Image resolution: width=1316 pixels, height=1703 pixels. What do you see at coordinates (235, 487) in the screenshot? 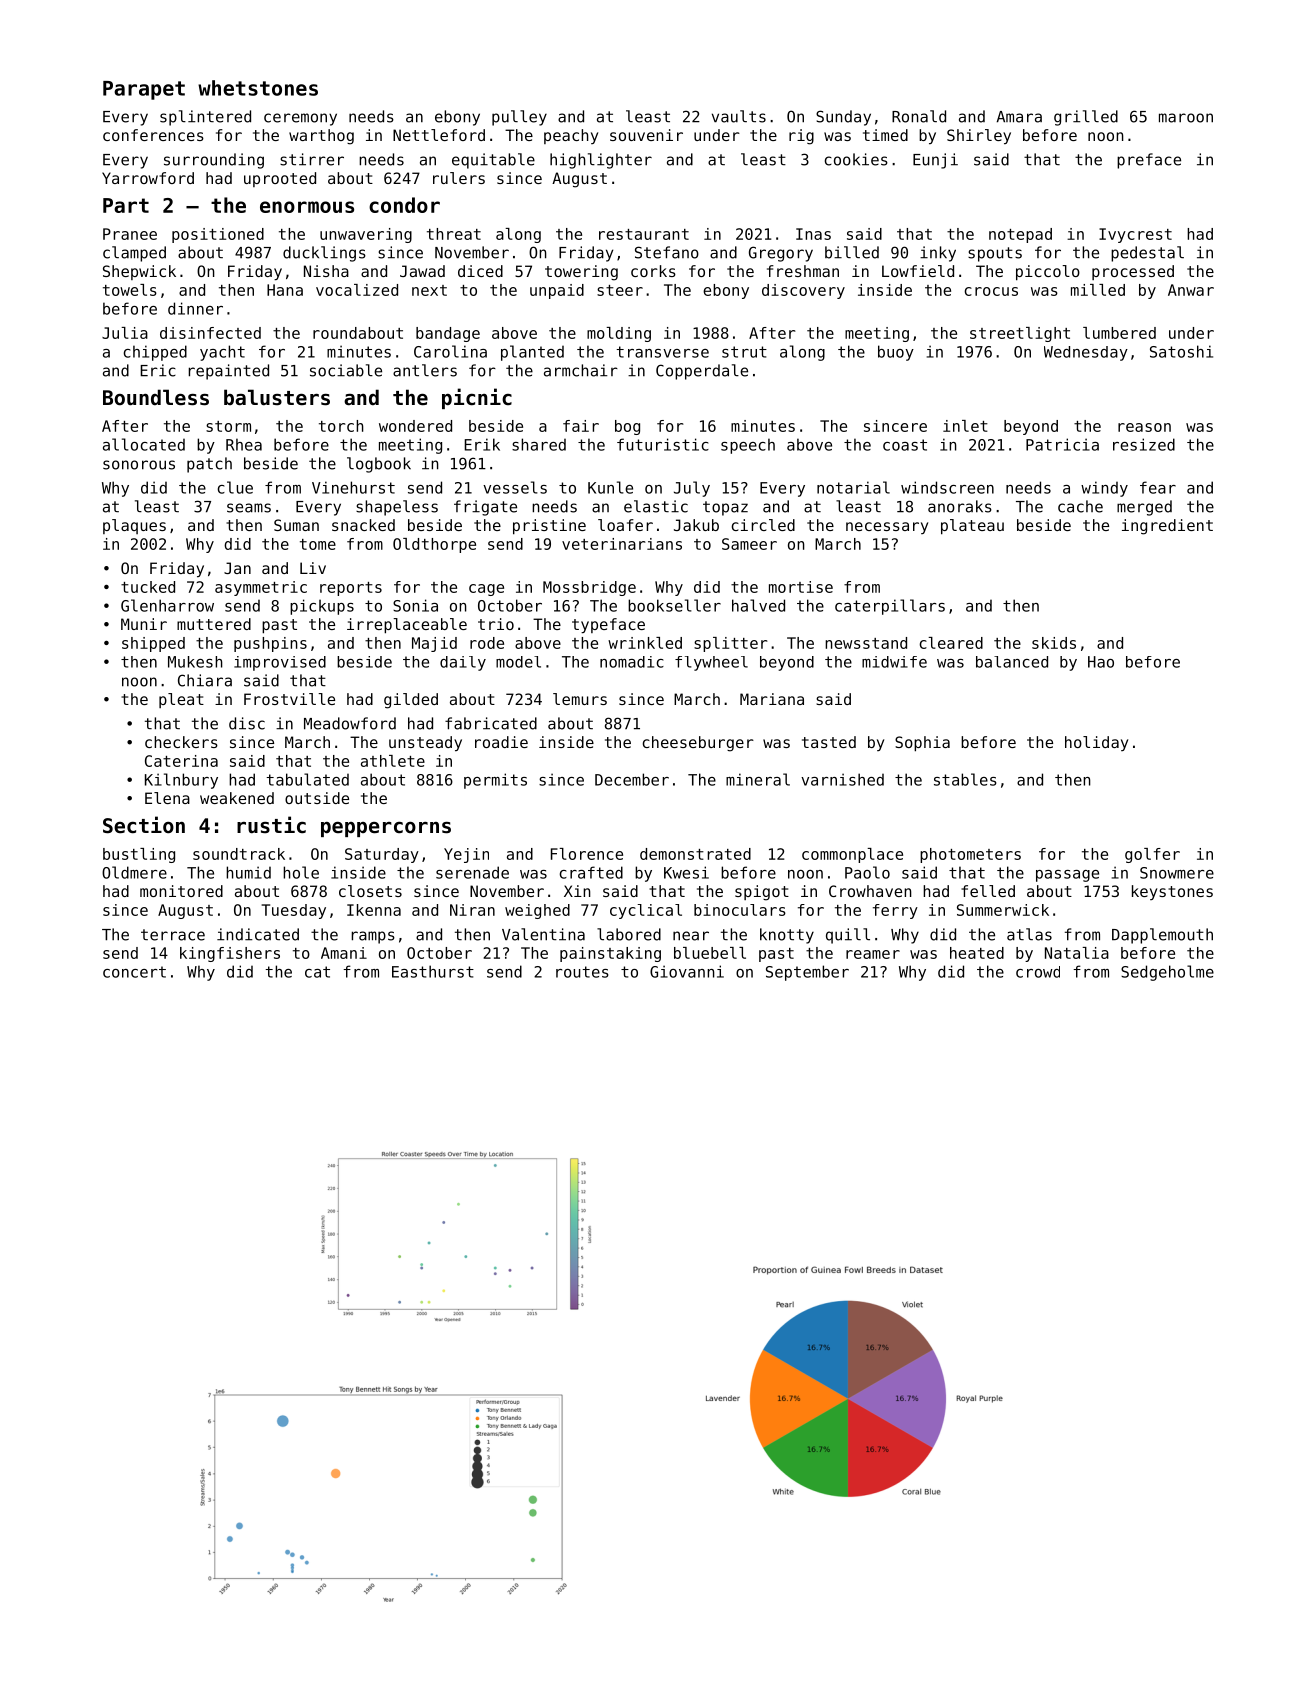
I see `clue` at bounding box center [235, 487].
